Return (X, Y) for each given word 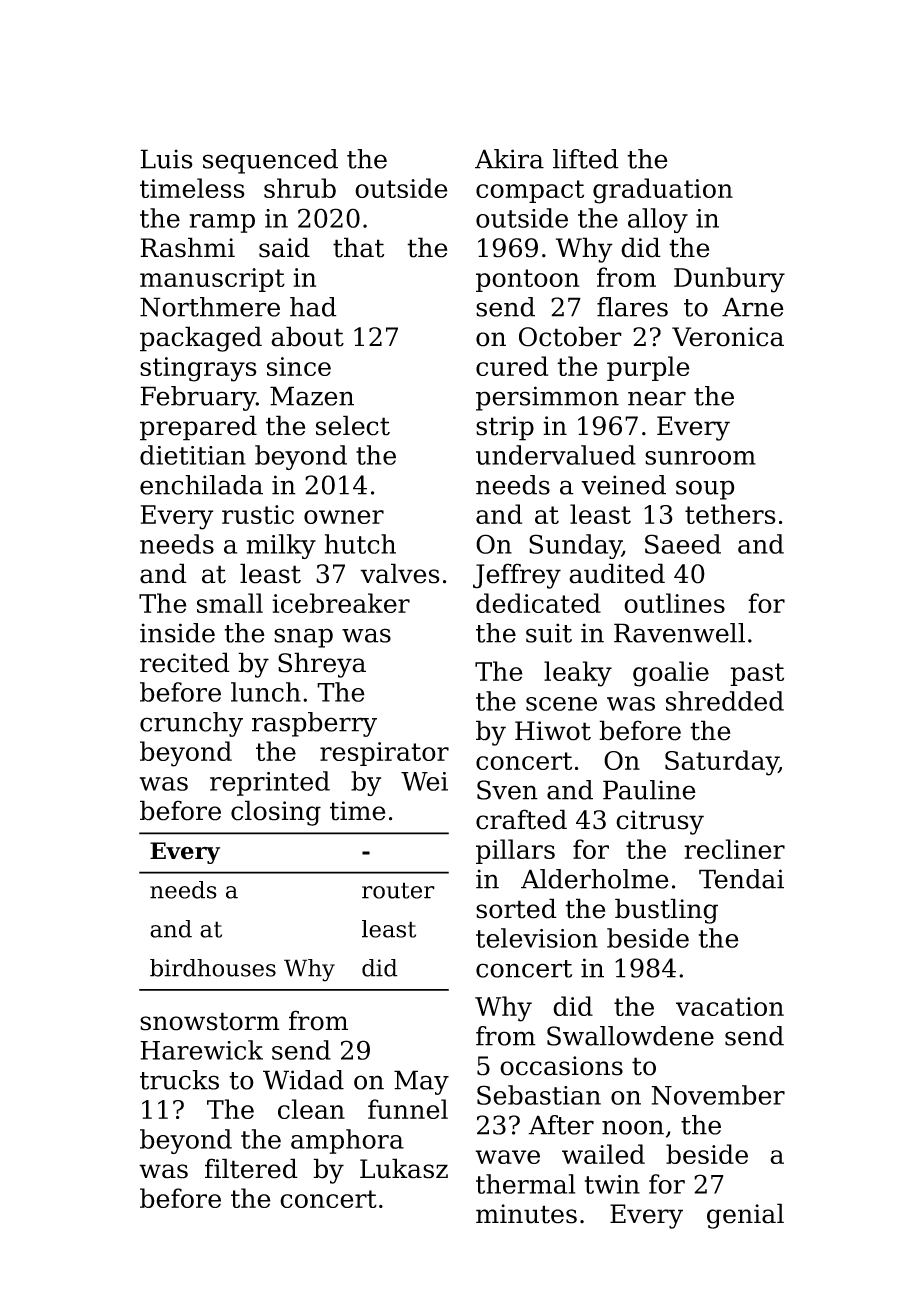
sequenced (270, 161)
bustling (666, 911)
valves (400, 573)
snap (303, 638)
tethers (730, 514)
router (398, 890)
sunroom (700, 458)
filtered (251, 1168)
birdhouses (213, 968)
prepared (198, 428)
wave (507, 1157)
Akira (509, 159)
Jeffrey (517, 576)
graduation (663, 191)
